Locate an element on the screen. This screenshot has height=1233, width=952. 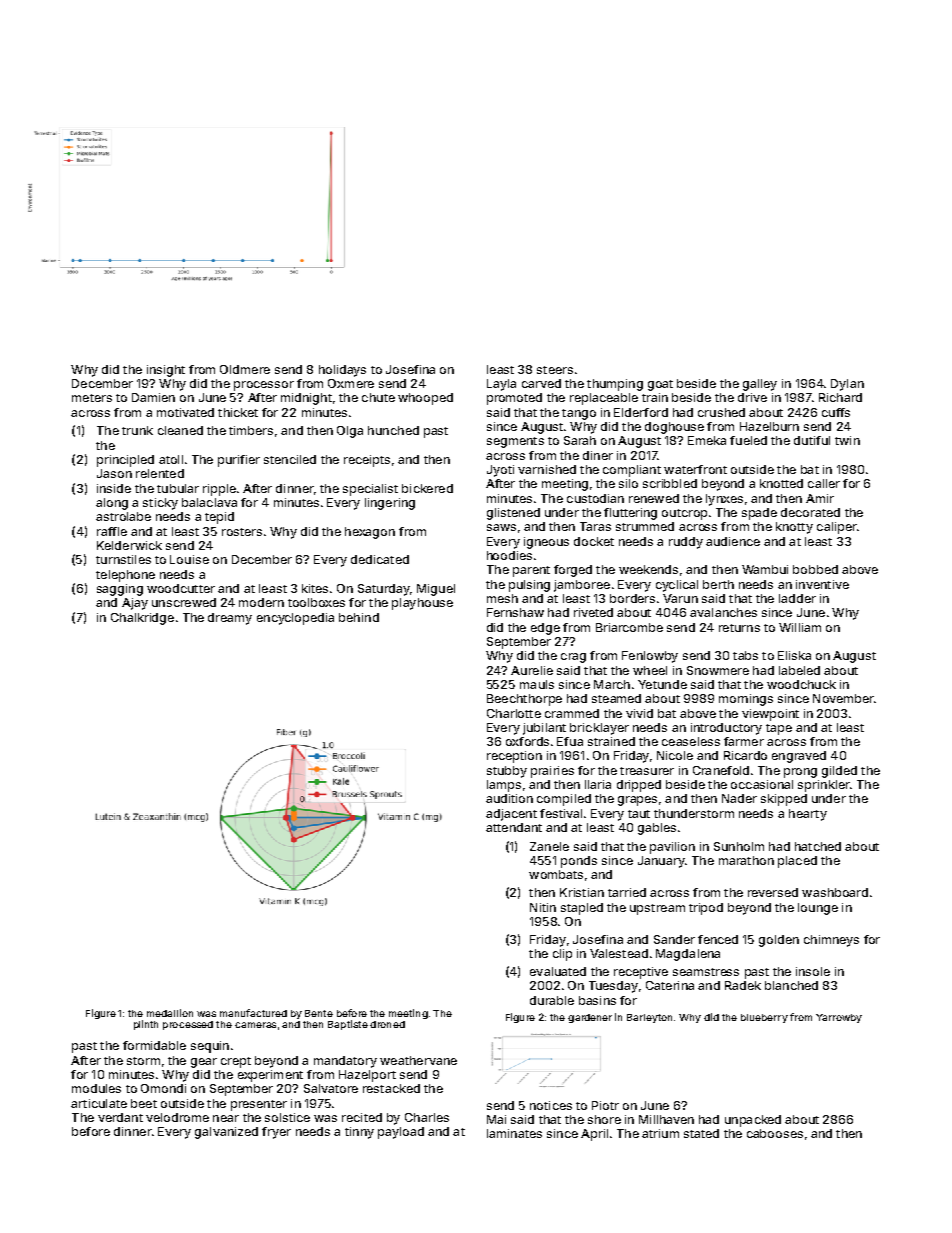
Nitin is located at coordinates (543, 907).
